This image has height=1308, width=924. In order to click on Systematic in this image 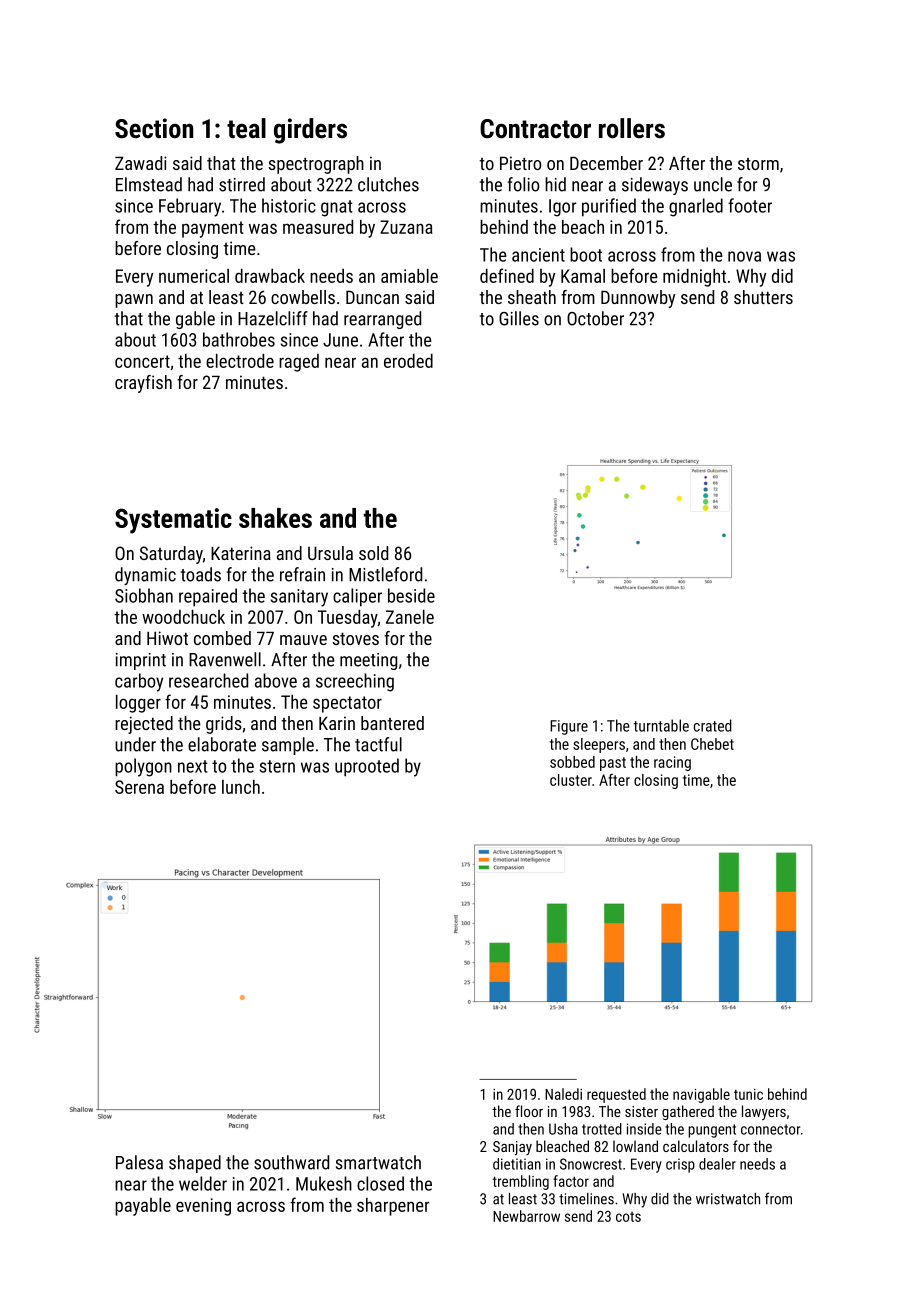, I will do `click(173, 521)`.
